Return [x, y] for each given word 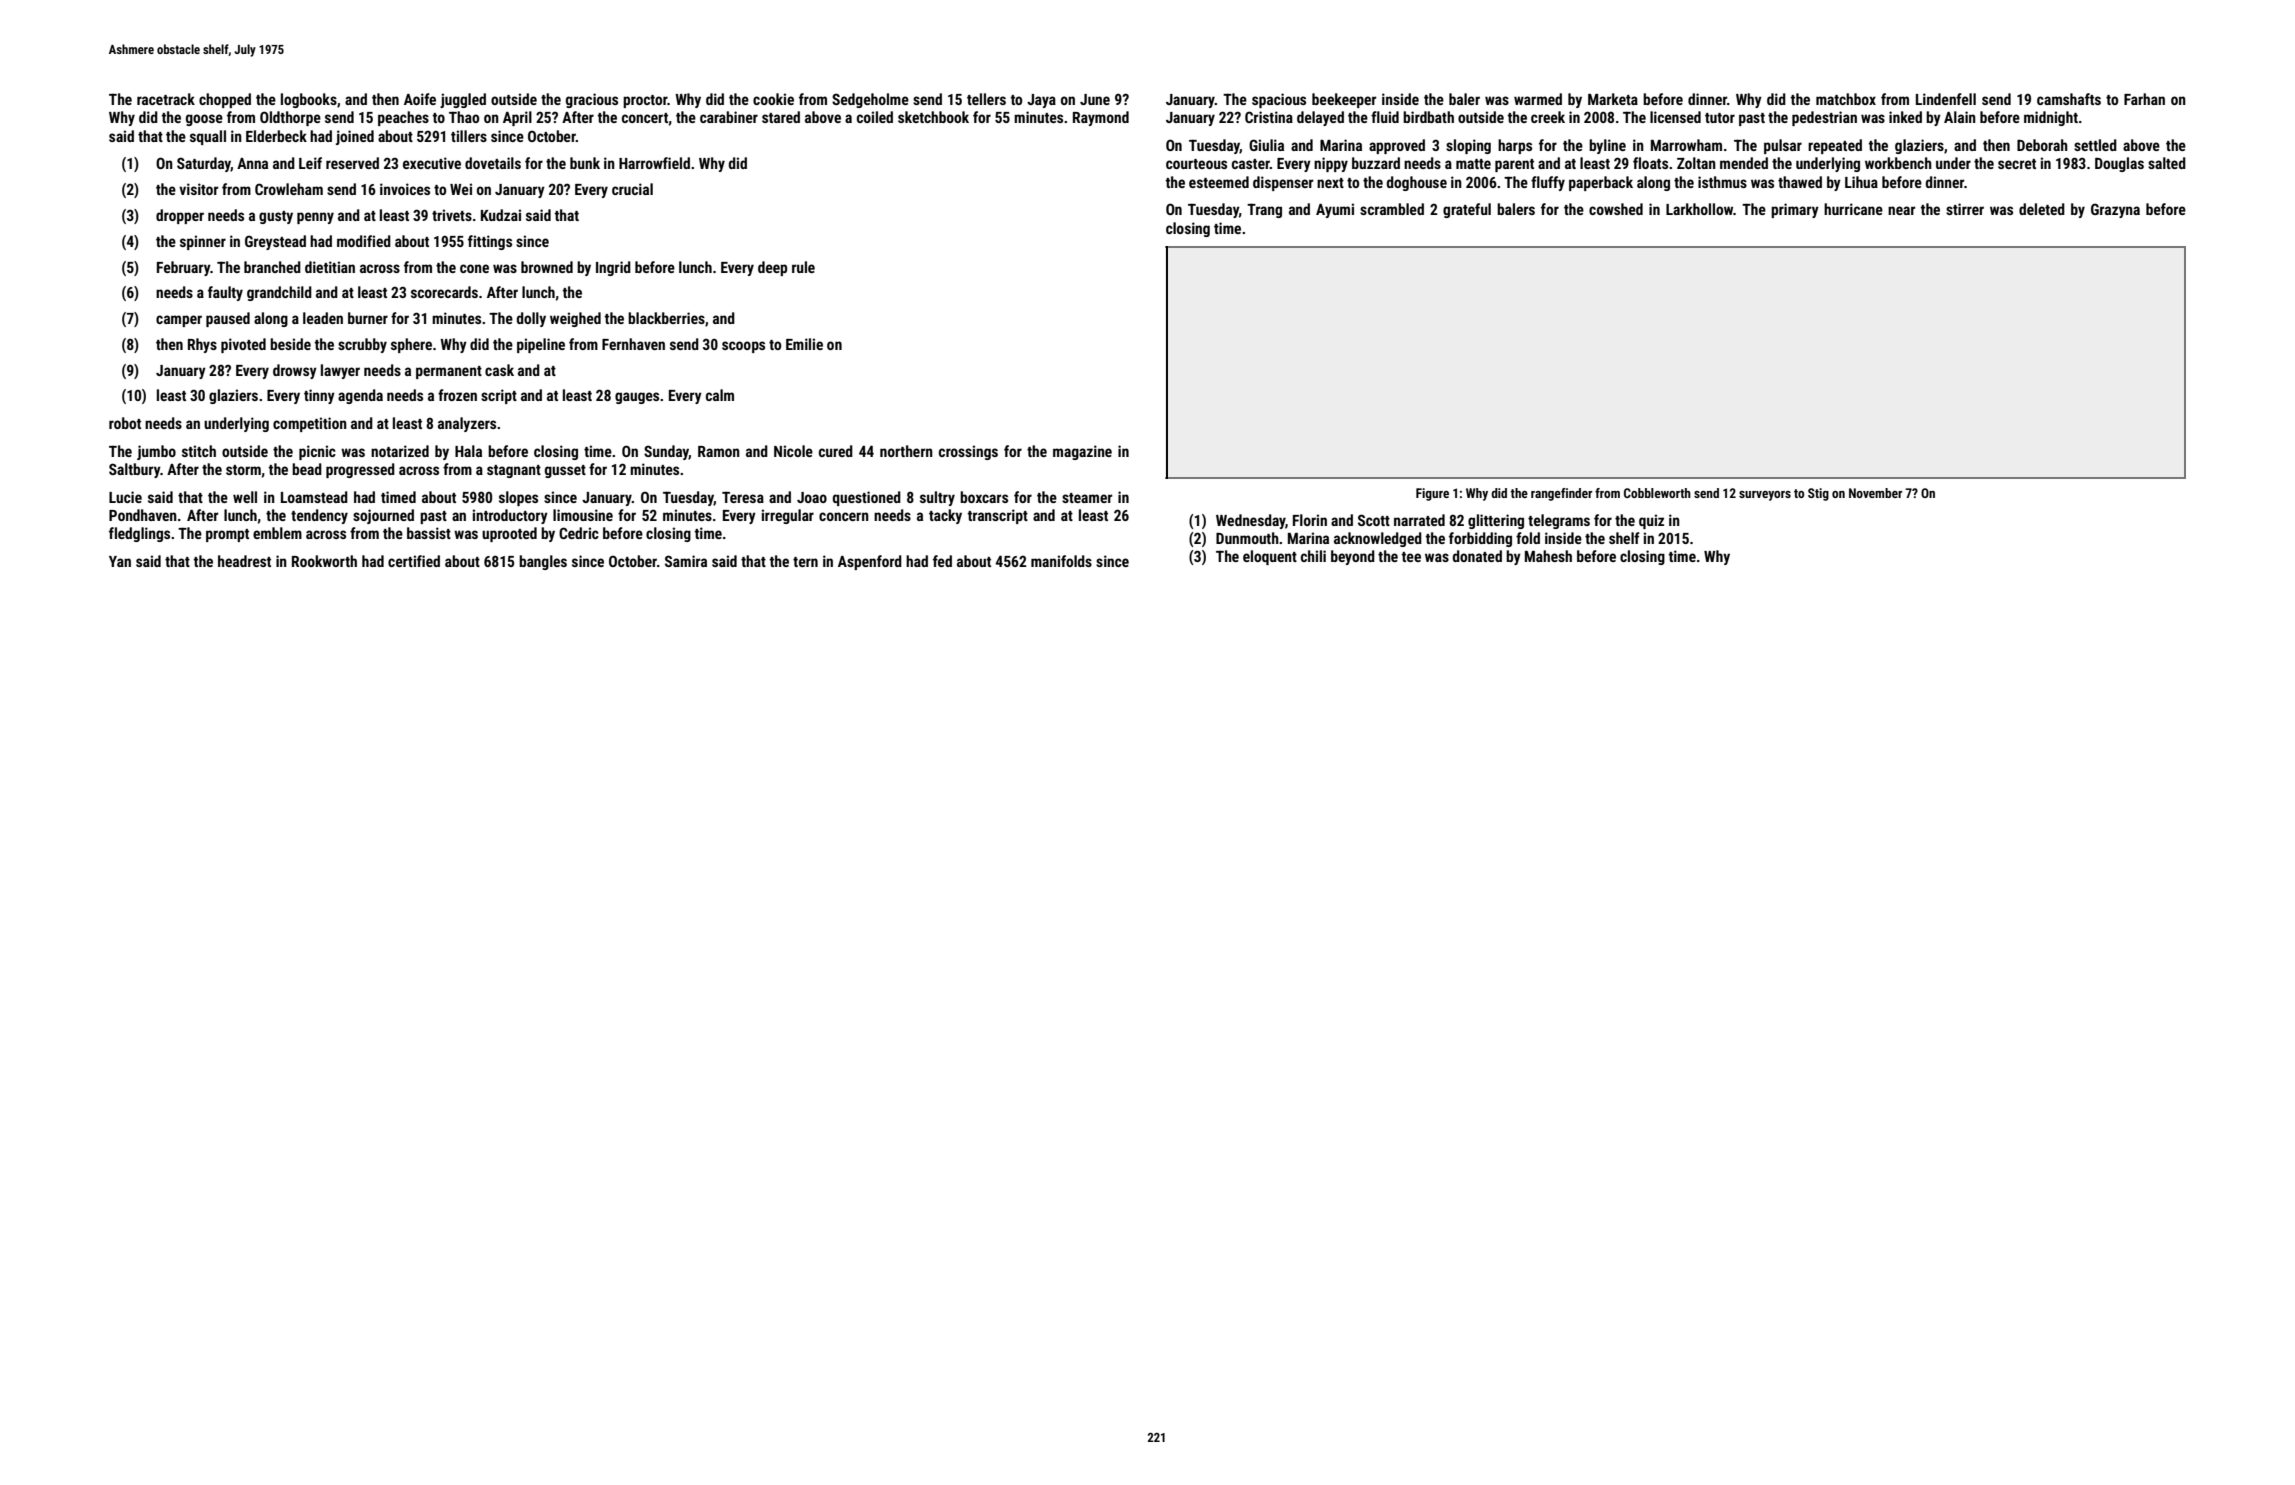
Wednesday [1251, 521]
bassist [429, 533]
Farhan [2144, 99]
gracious [592, 100]
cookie [773, 99]
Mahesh [1548, 556]
